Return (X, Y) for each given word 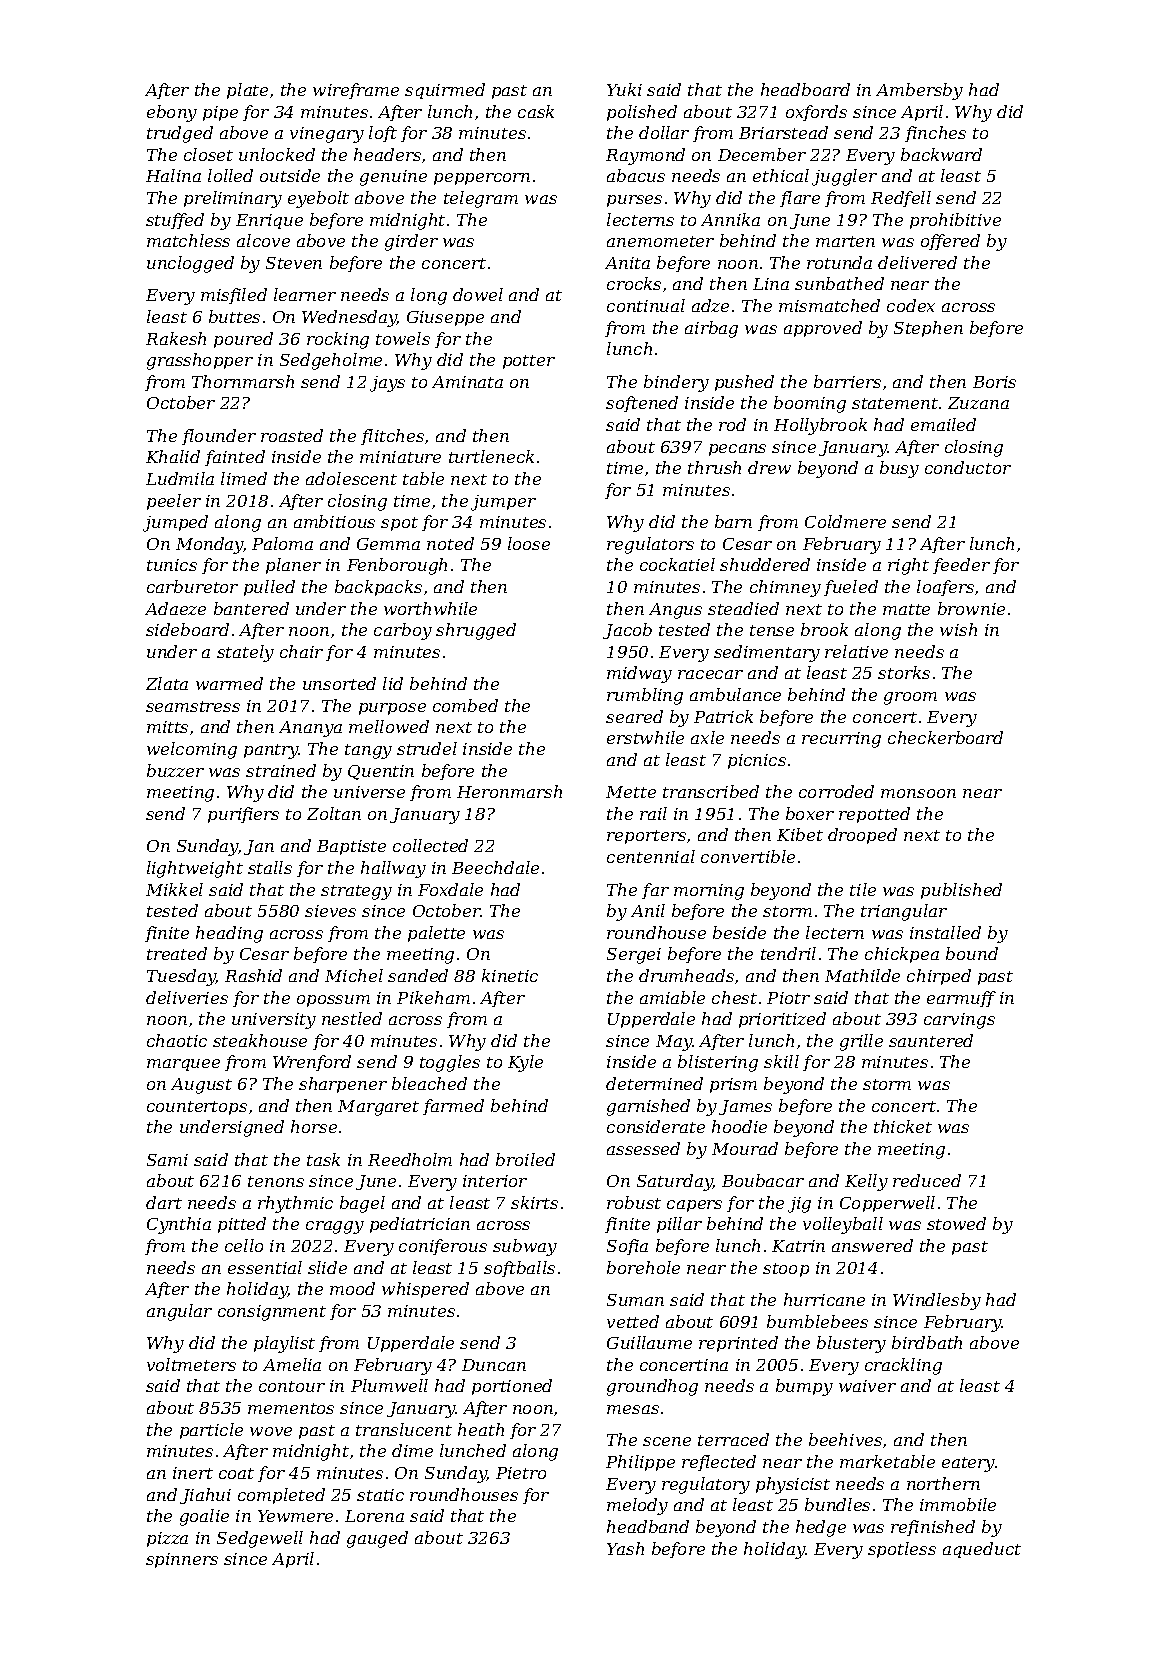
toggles (450, 1063)
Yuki (624, 89)
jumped (175, 523)
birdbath (927, 1342)
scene (667, 1441)
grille (861, 1042)
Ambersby (919, 91)
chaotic (177, 1040)
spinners (182, 1560)
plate (247, 91)
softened (642, 404)
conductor (968, 467)
